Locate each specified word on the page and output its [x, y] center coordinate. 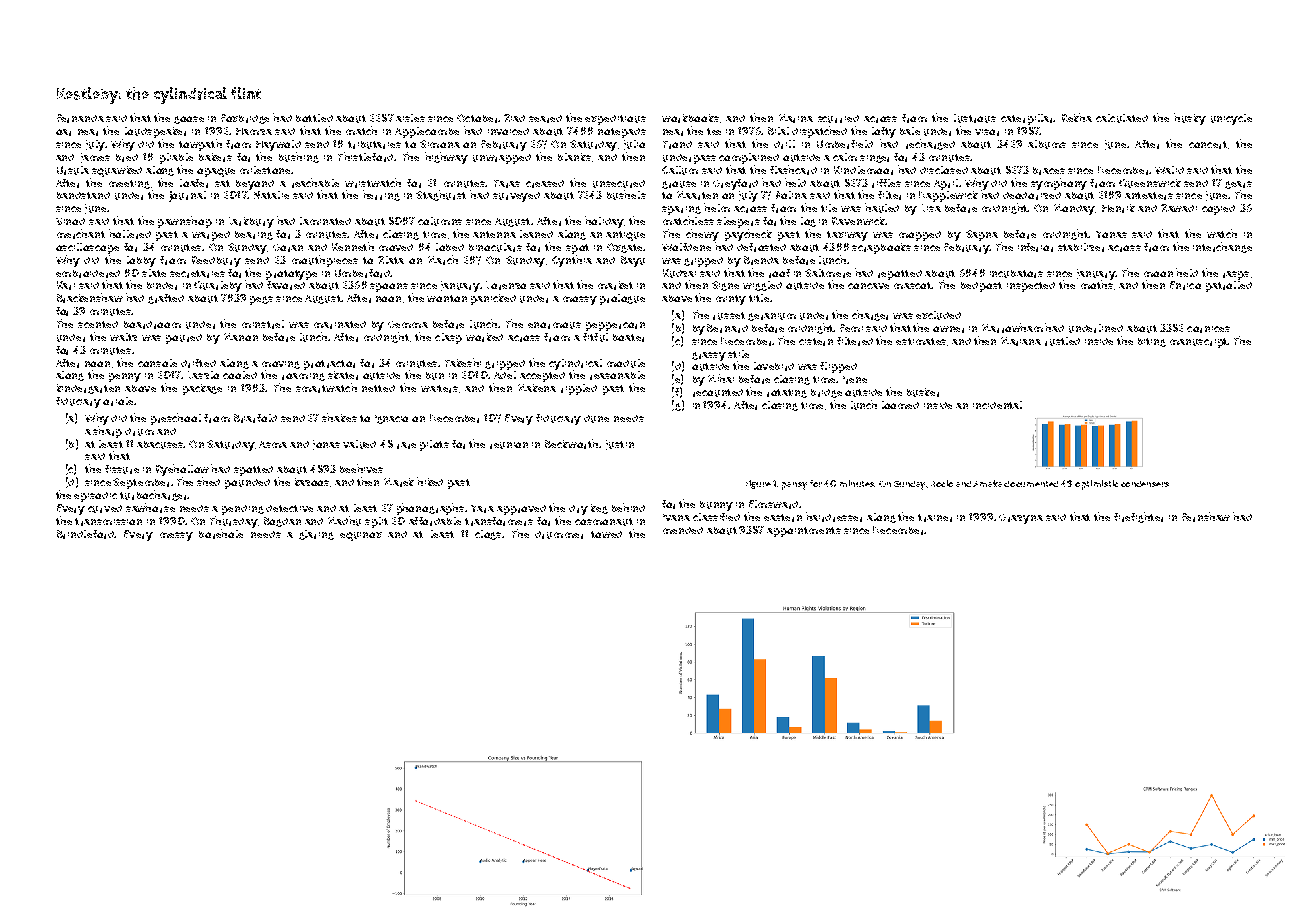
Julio [634, 145]
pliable [176, 158]
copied [1218, 210]
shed [208, 481]
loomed [900, 405]
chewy [702, 235]
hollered [130, 234]
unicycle [1231, 119]
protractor [329, 365]
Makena [537, 388]
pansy [794, 486]
